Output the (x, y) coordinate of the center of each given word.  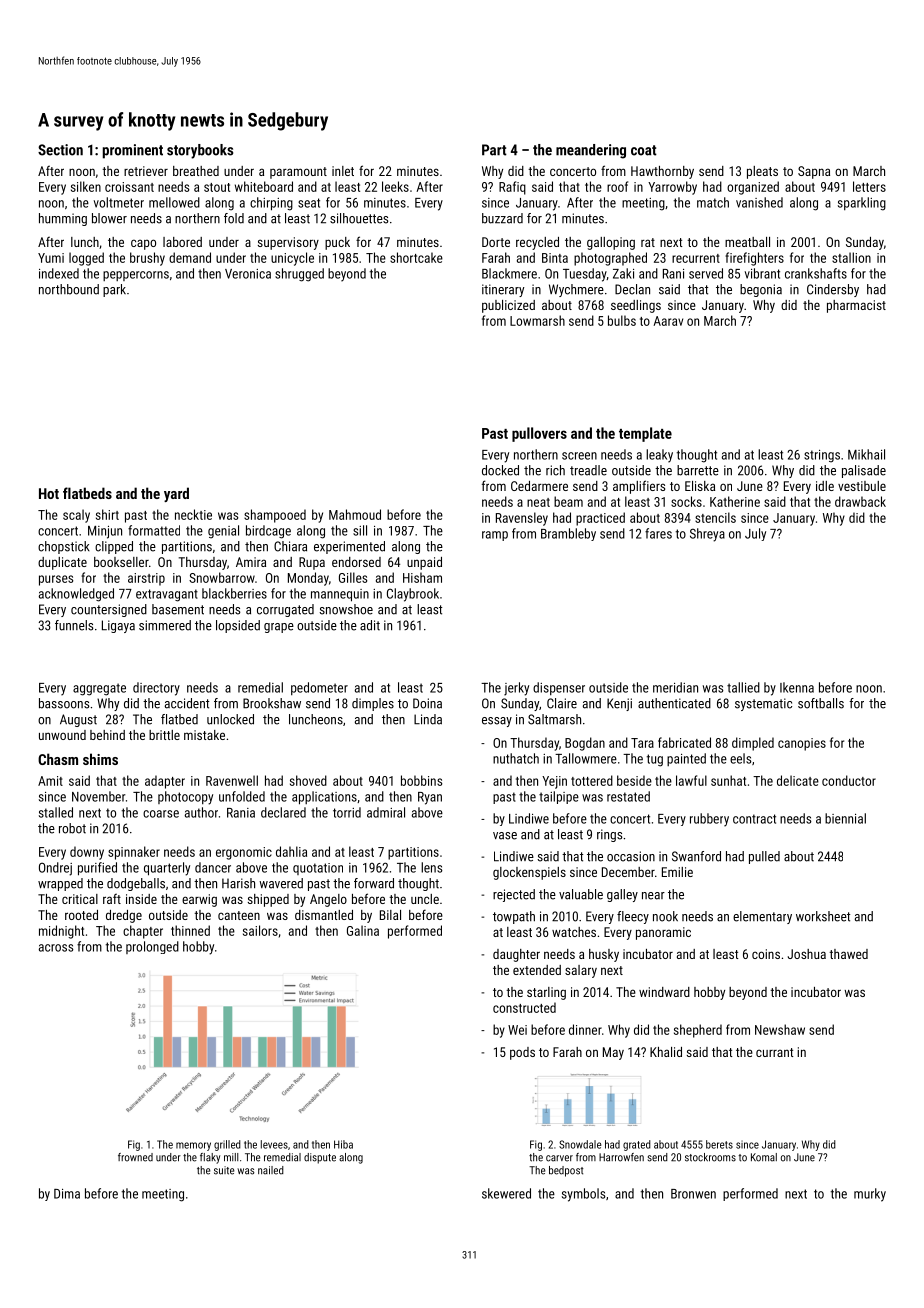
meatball (747, 242)
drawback (860, 501)
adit (370, 625)
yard (176, 494)
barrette (698, 470)
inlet (343, 171)
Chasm (58, 759)
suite (224, 1170)
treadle (588, 470)
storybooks (200, 151)
